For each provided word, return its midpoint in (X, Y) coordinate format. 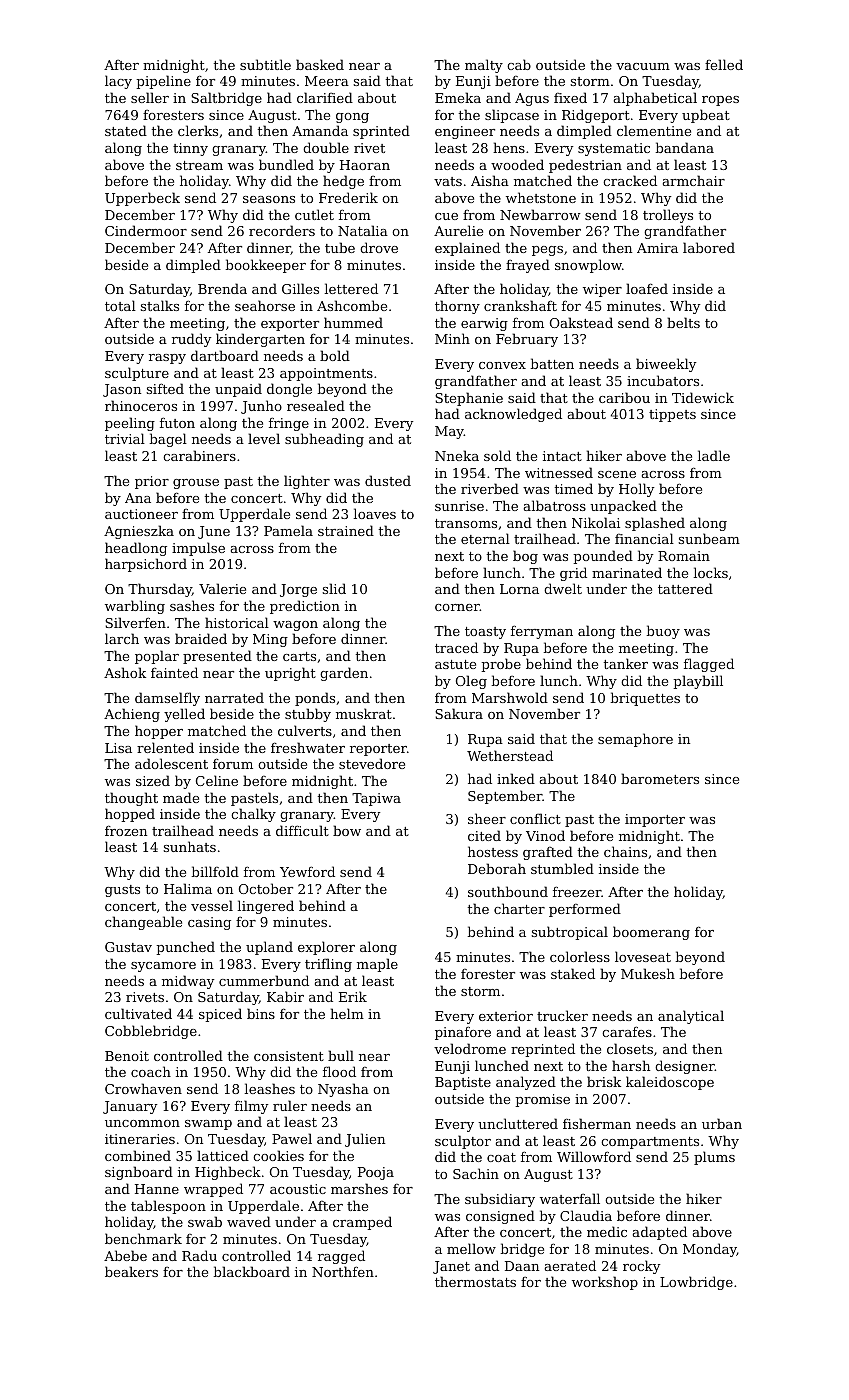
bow (347, 830)
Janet (451, 1267)
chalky (253, 815)
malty (484, 66)
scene (617, 474)
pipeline (163, 82)
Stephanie (469, 399)
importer (655, 820)
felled (724, 64)
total (120, 305)
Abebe (125, 1255)
